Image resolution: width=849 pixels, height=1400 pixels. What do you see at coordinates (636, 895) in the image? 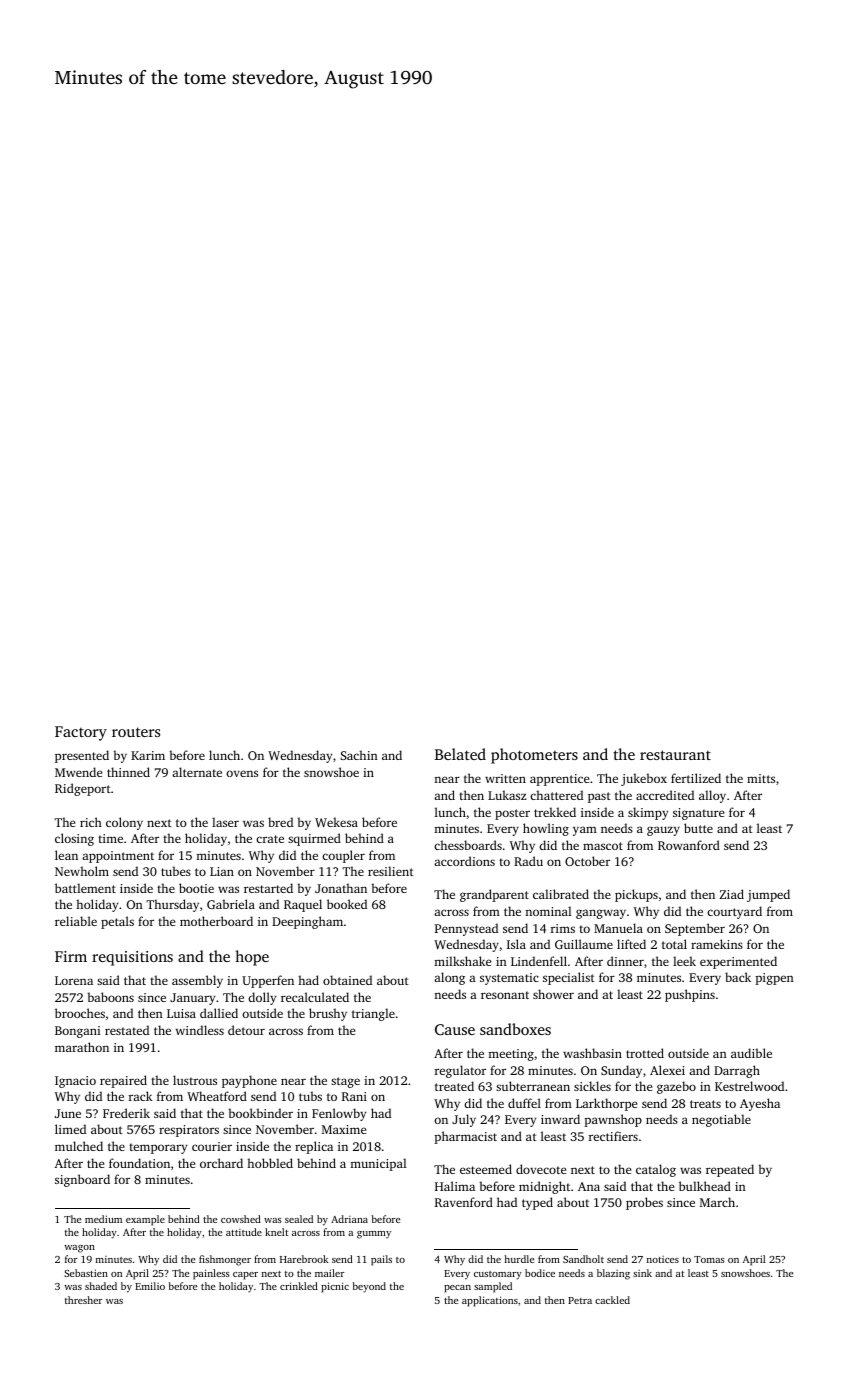
I see `pickups` at bounding box center [636, 895].
